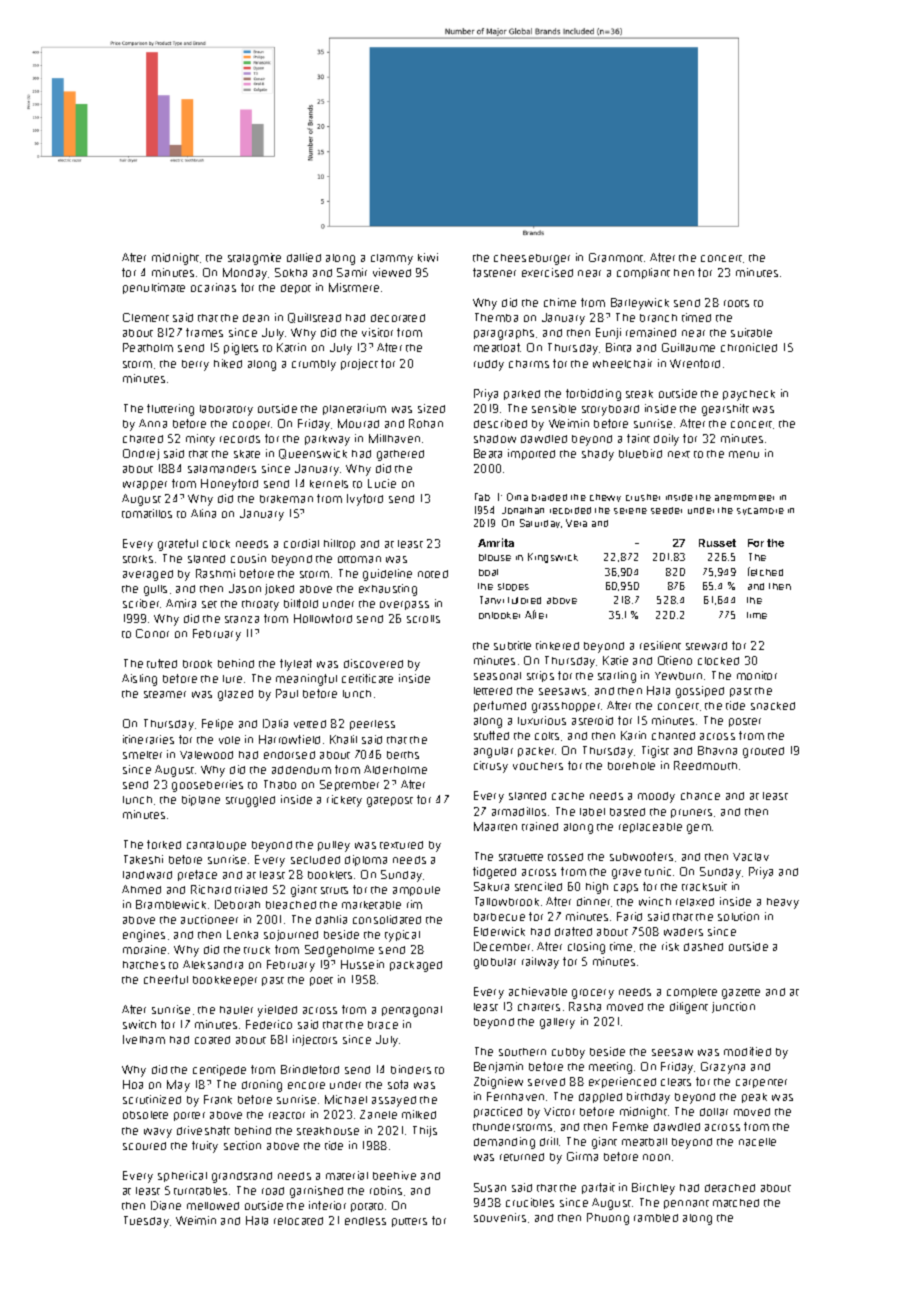 Image resolution: width=924 pixels, height=1308 pixels. What do you see at coordinates (616, 257) in the page?
I see `Granmont` at bounding box center [616, 257].
